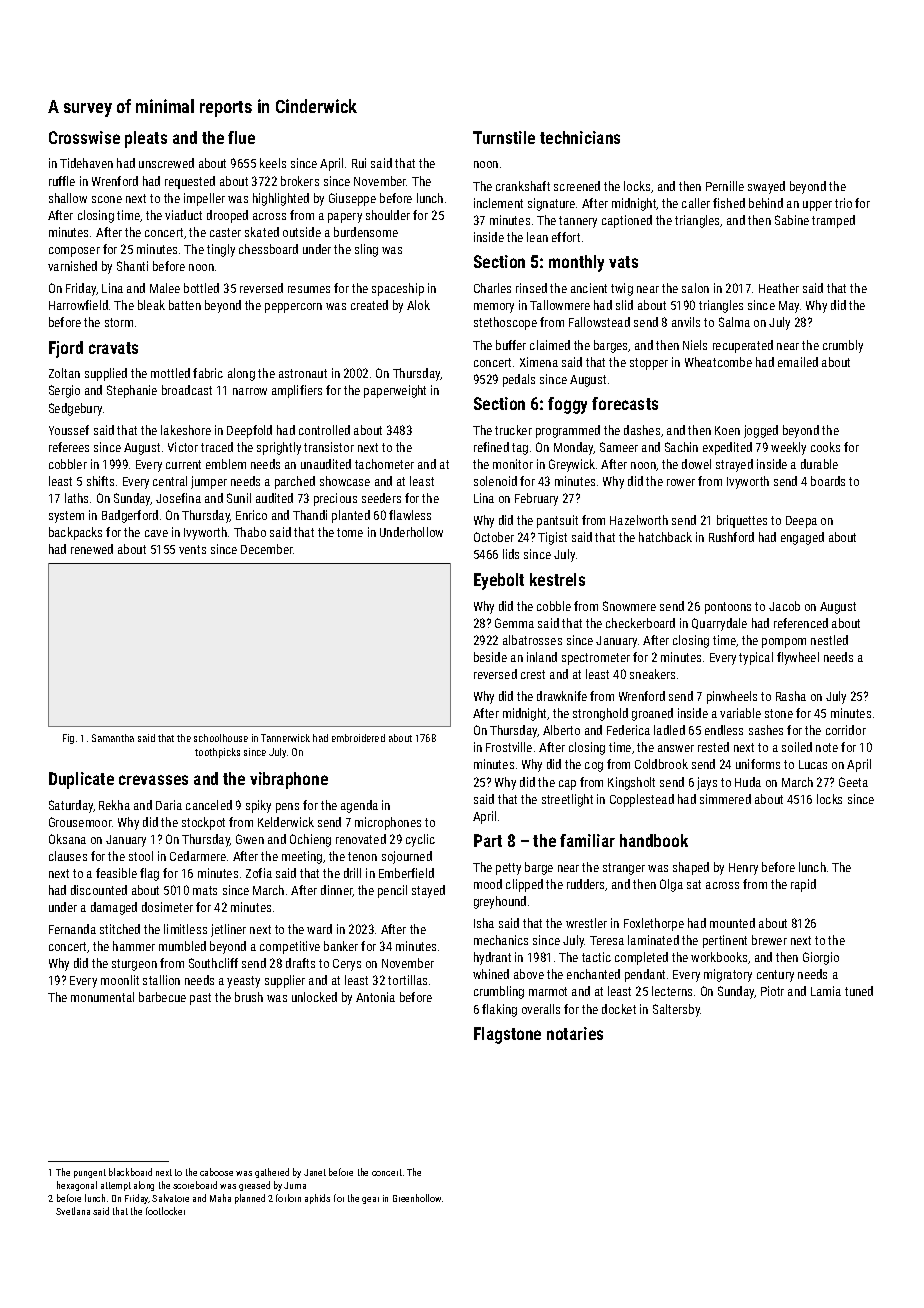 The width and height of the image is (924, 1308). What do you see at coordinates (66, 349) in the image?
I see `Fjord` at bounding box center [66, 349].
